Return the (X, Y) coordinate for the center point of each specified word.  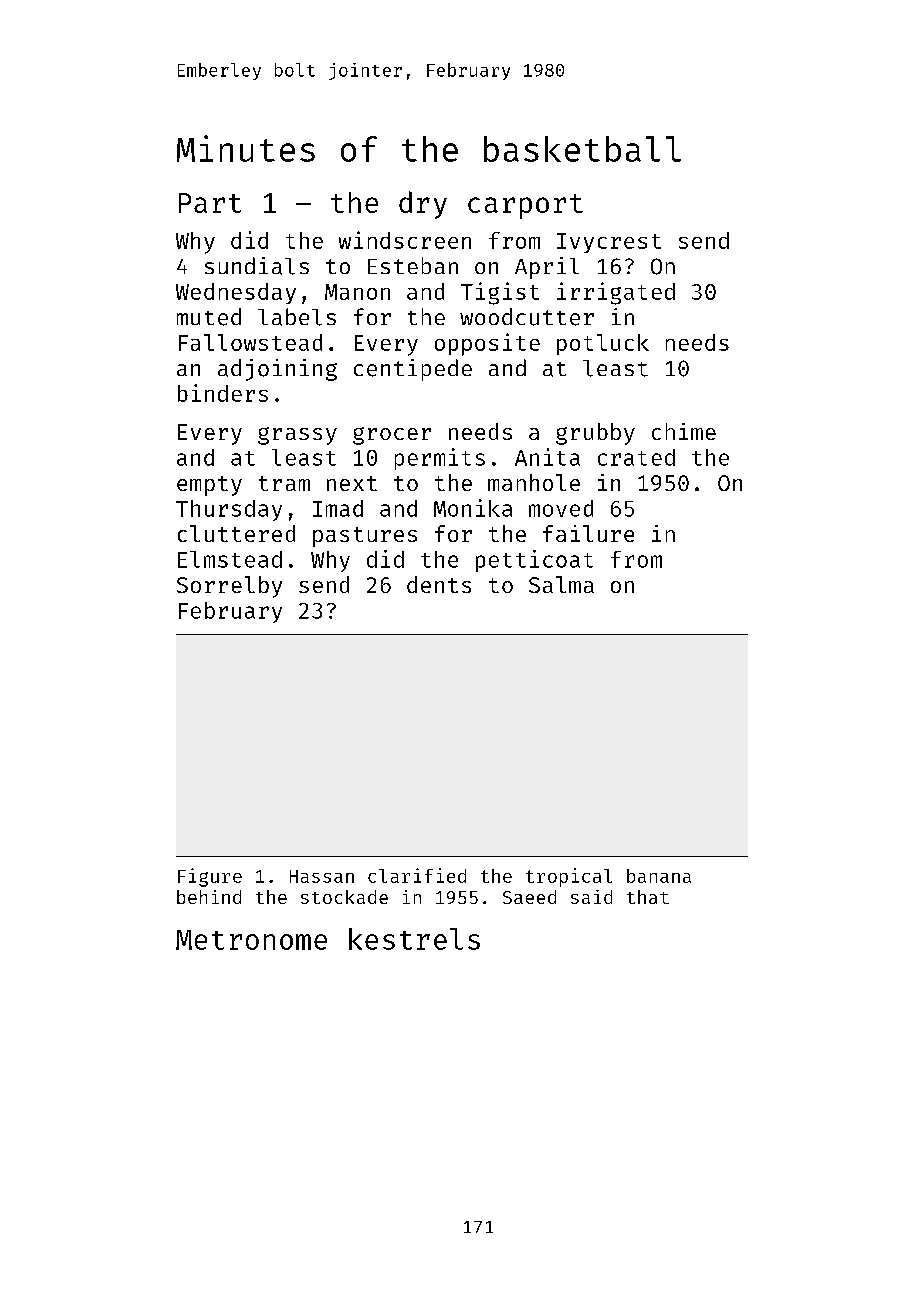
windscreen (405, 240)
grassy (297, 436)
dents (439, 584)
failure (588, 533)
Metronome (251, 940)
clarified (417, 875)
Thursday (229, 510)
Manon (357, 292)
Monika (473, 508)
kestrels (414, 939)
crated (636, 457)
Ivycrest (609, 243)
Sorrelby (229, 587)
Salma (561, 584)
